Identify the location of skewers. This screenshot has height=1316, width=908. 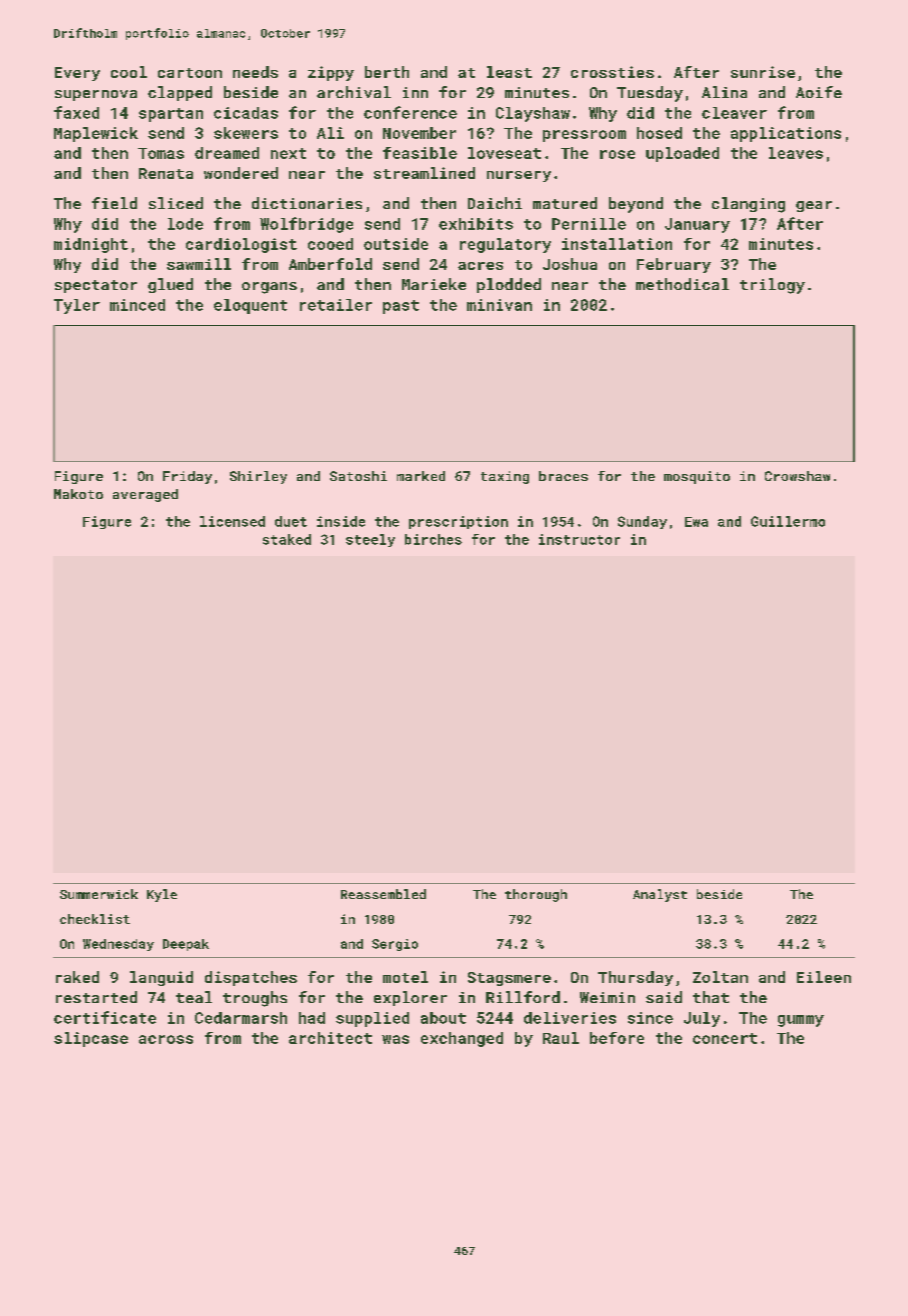
(246, 133).
